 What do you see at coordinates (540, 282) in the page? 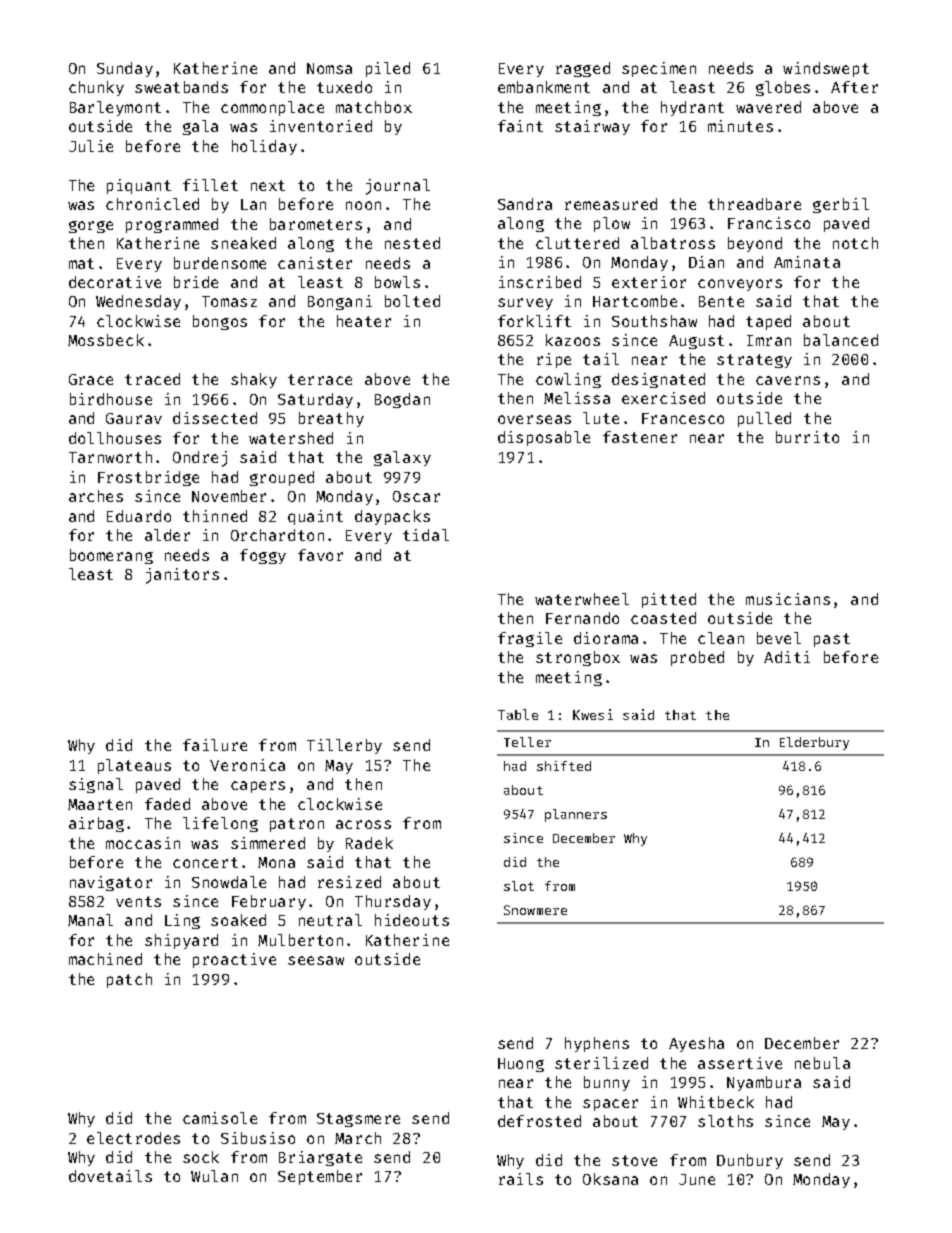
I see `inscribed` at bounding box center [540, 282].
